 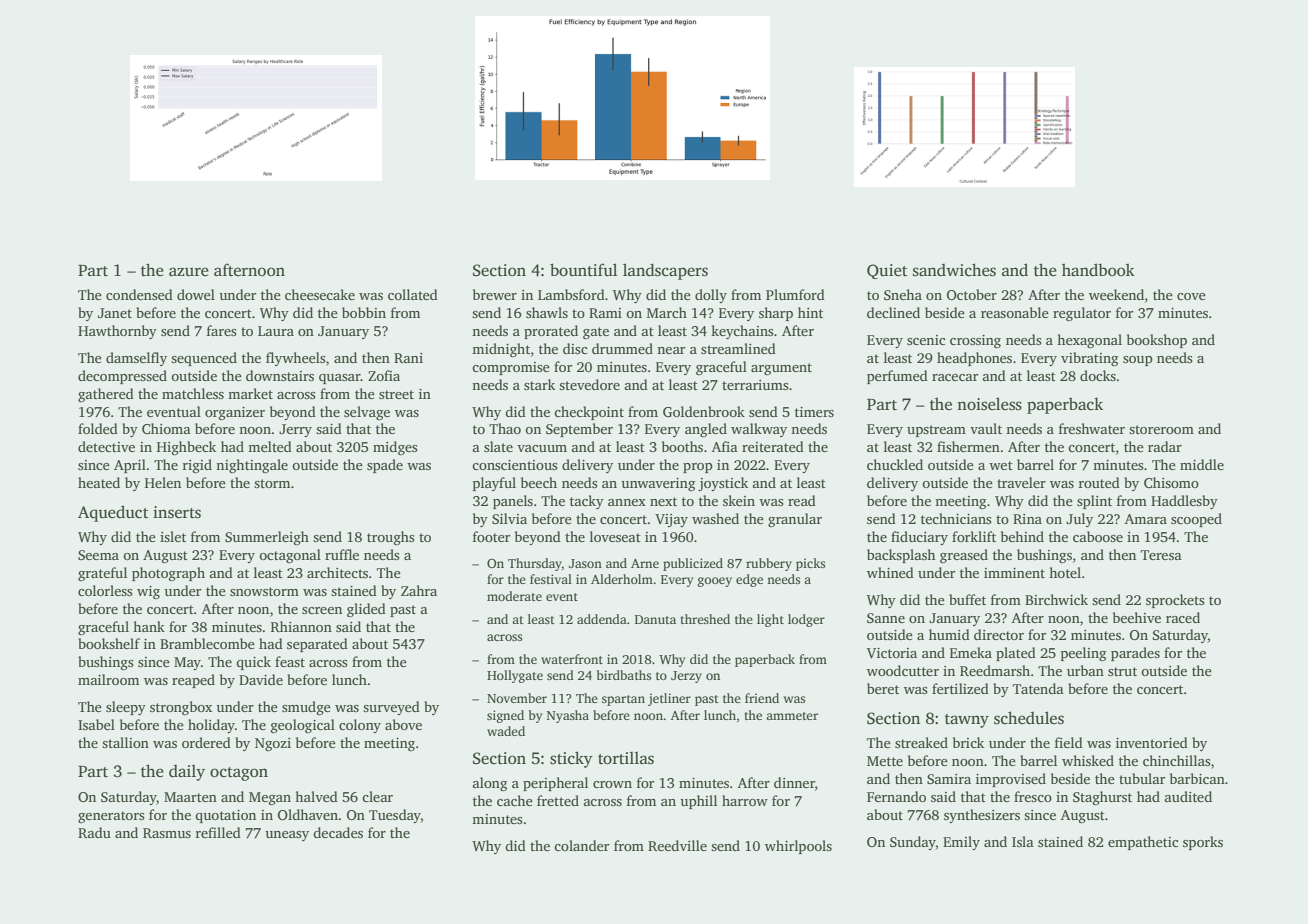 What do you see at coordinates (974, 359) in the screenshot?
I see `headphones` at bounding box center [974, 359].
